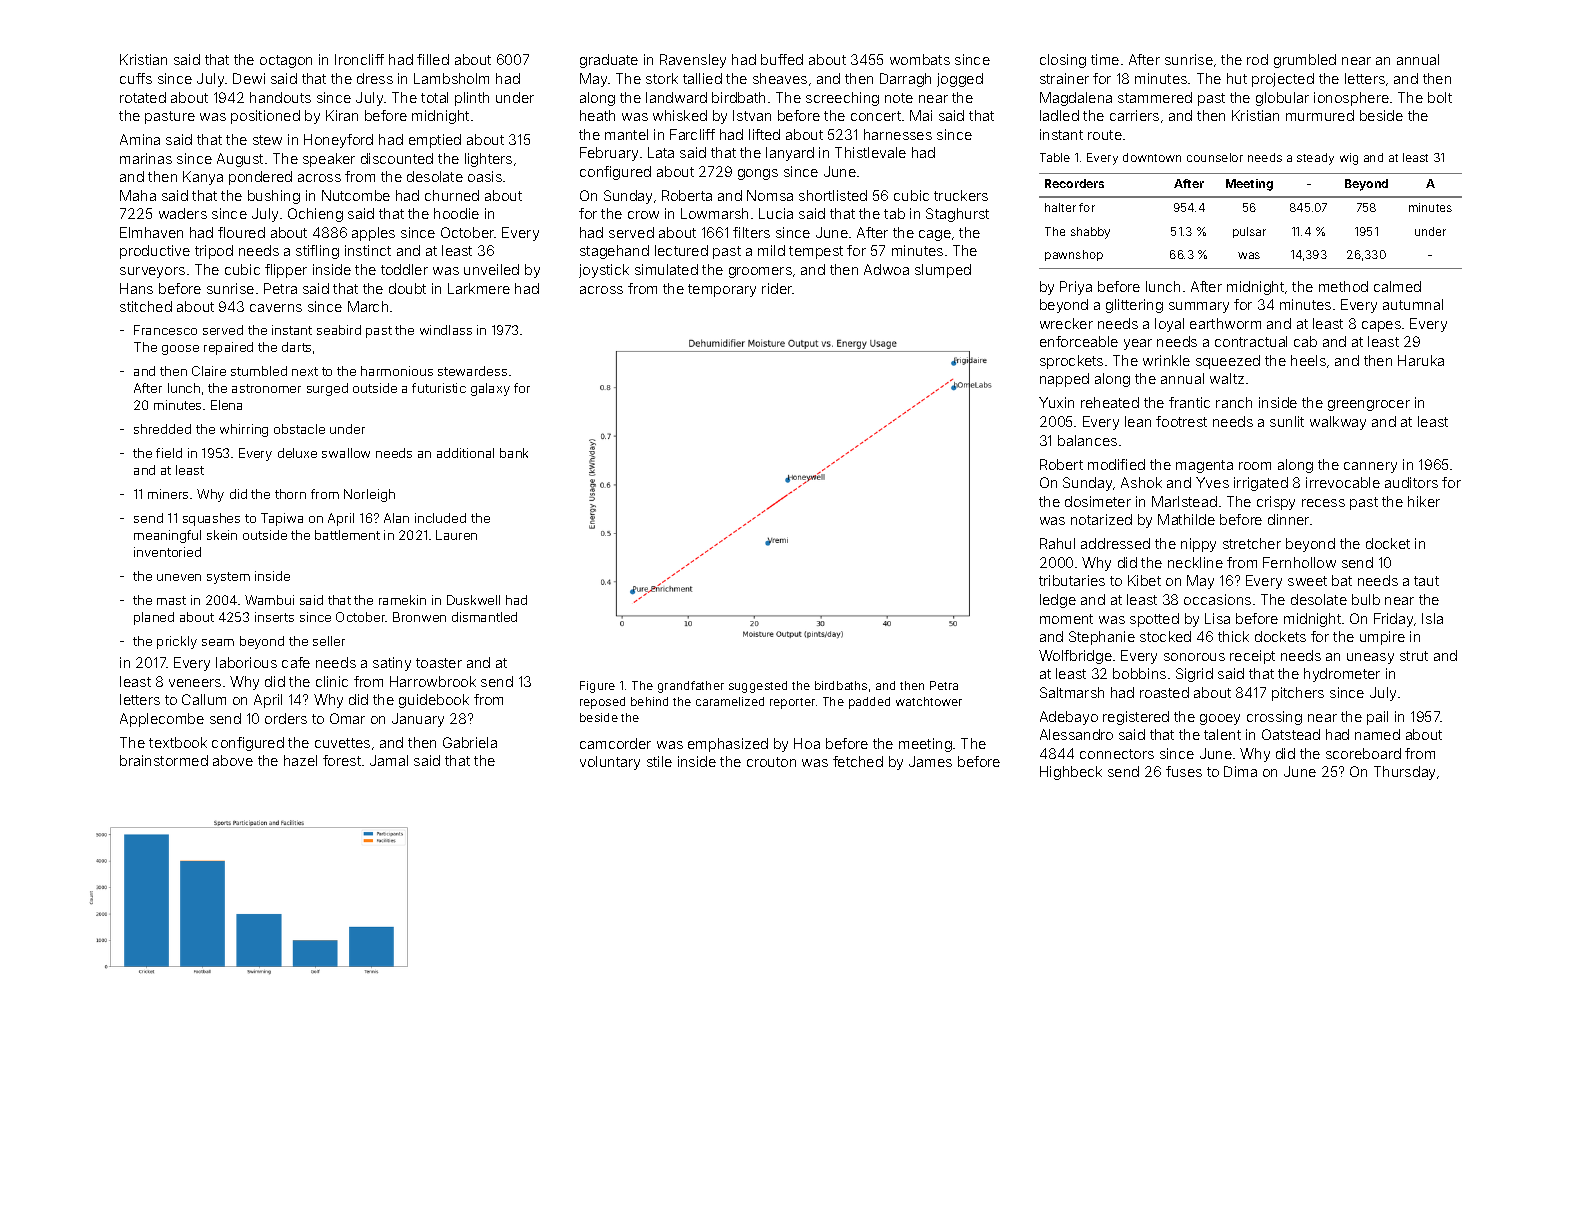  I want to click on hoodie, so click(456, 213).
